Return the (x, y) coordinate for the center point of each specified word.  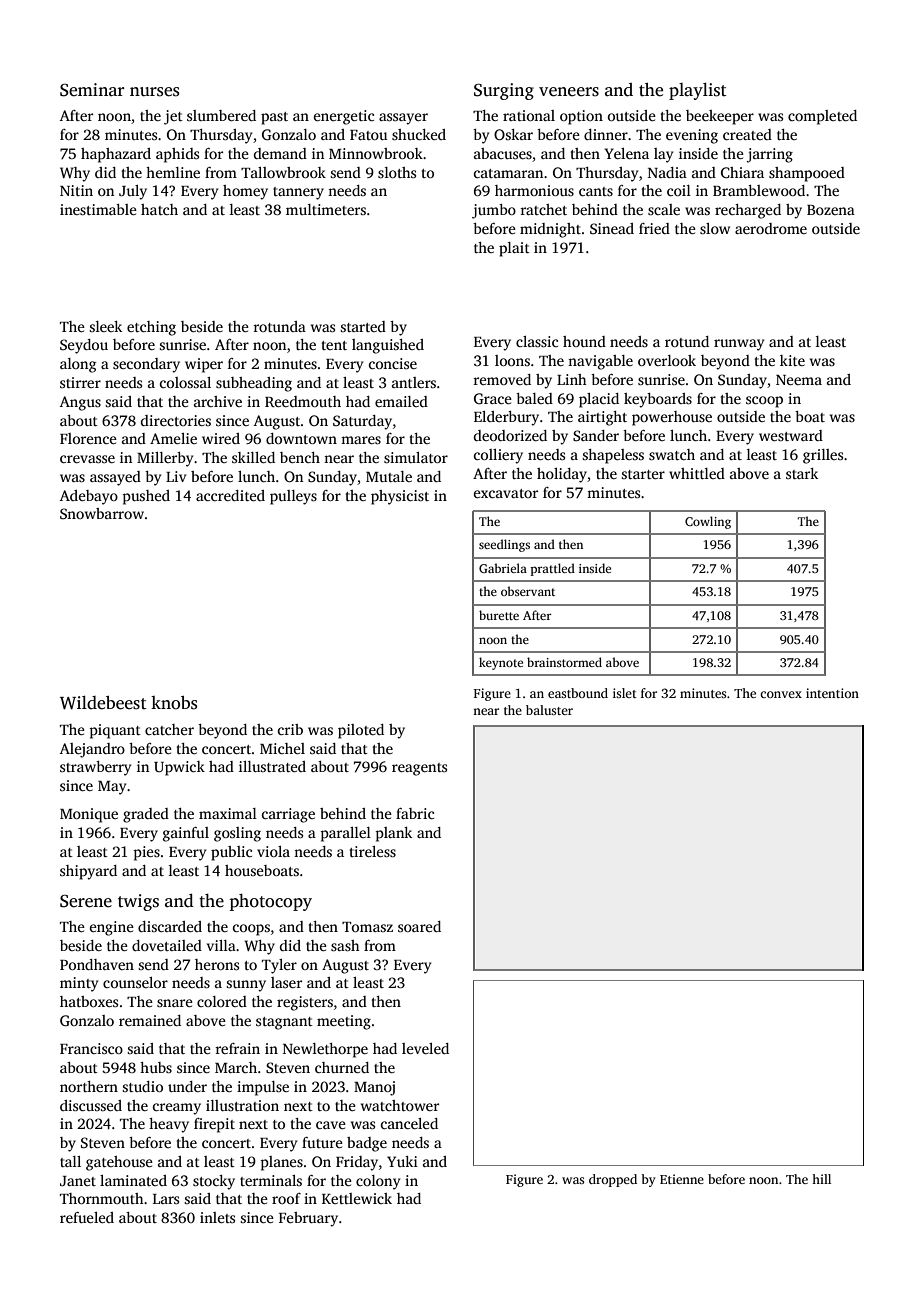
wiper (204, 365)
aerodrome (771, 228)
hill (821, 1179)
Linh (572, 379)
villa (221, 945)
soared (419, 926)
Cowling (708, 522)
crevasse (87, 459)
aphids (177, 155)
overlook (667, 360)
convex (781, 694)
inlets (217, 1217)
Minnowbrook (376, 153)
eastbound (578, 693)
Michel (282, 748)
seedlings (504, 545)
